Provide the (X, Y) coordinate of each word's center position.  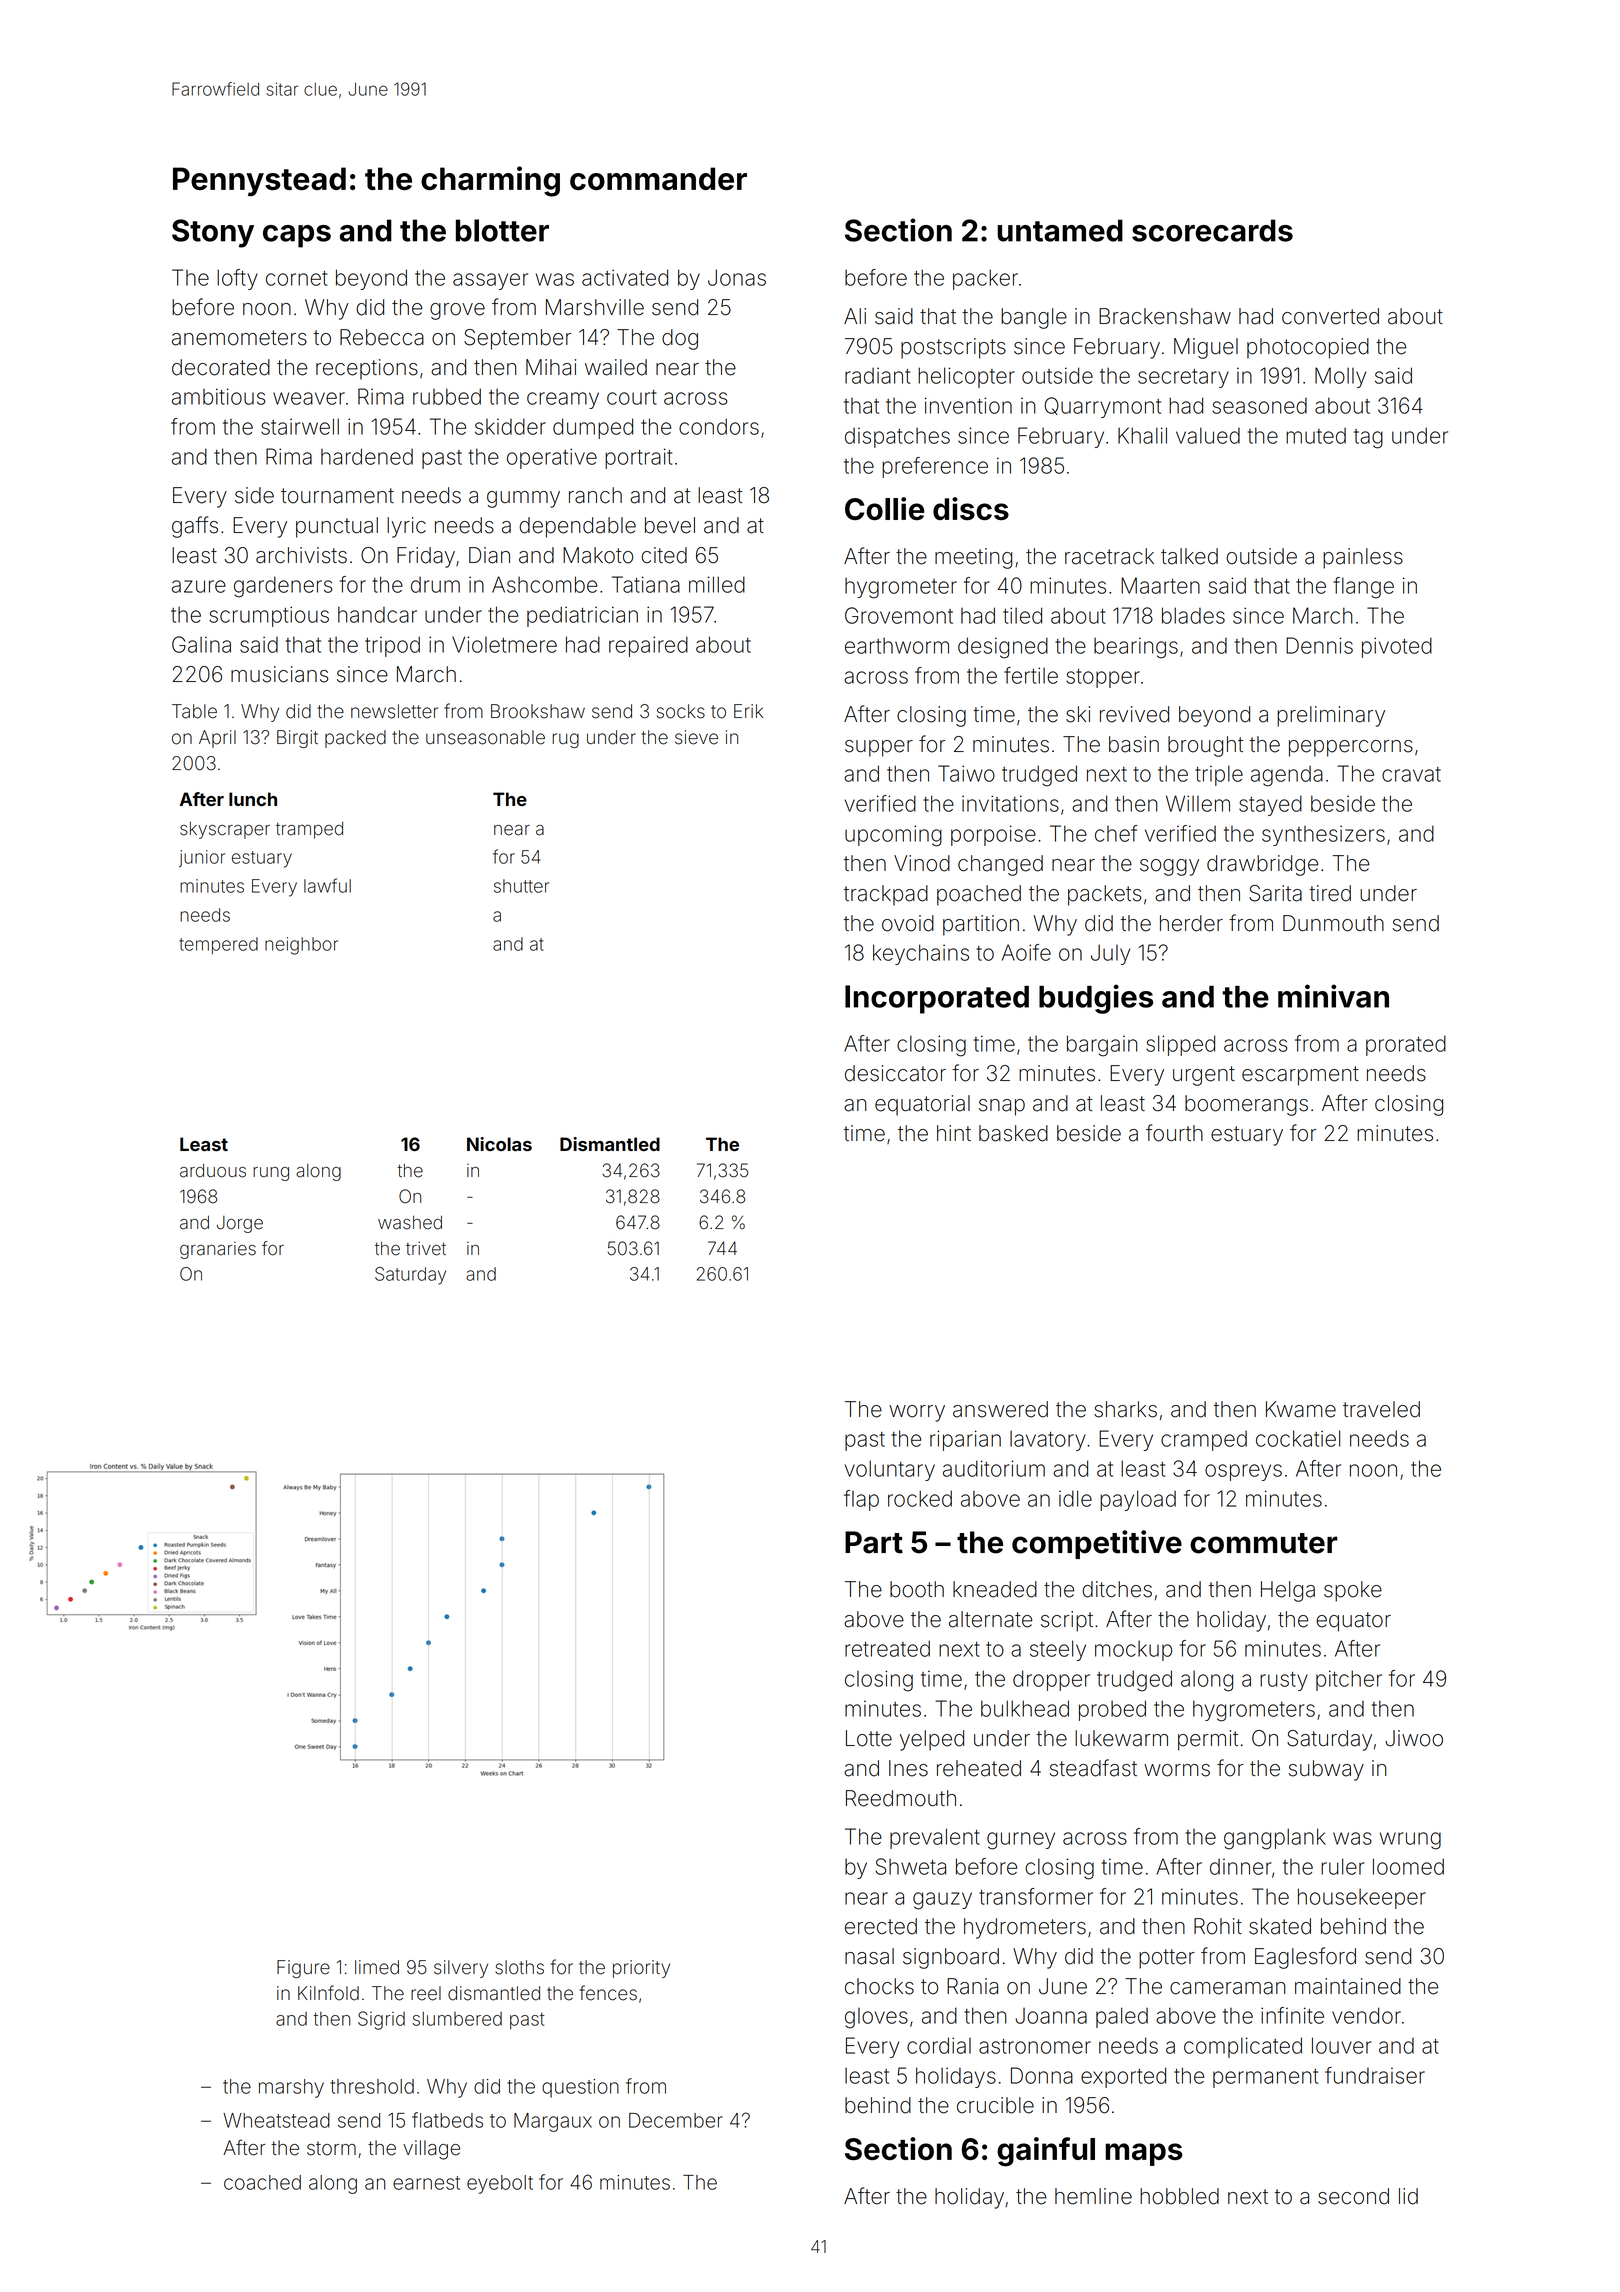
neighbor (301, 946)
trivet (426, 1248)
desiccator (895, 1073)
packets (1104, 895)
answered (1000, 1409)
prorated (1406, 1045)
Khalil (1142, 435)
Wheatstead (276, 2120)
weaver (309, 398)
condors (719, 426)
